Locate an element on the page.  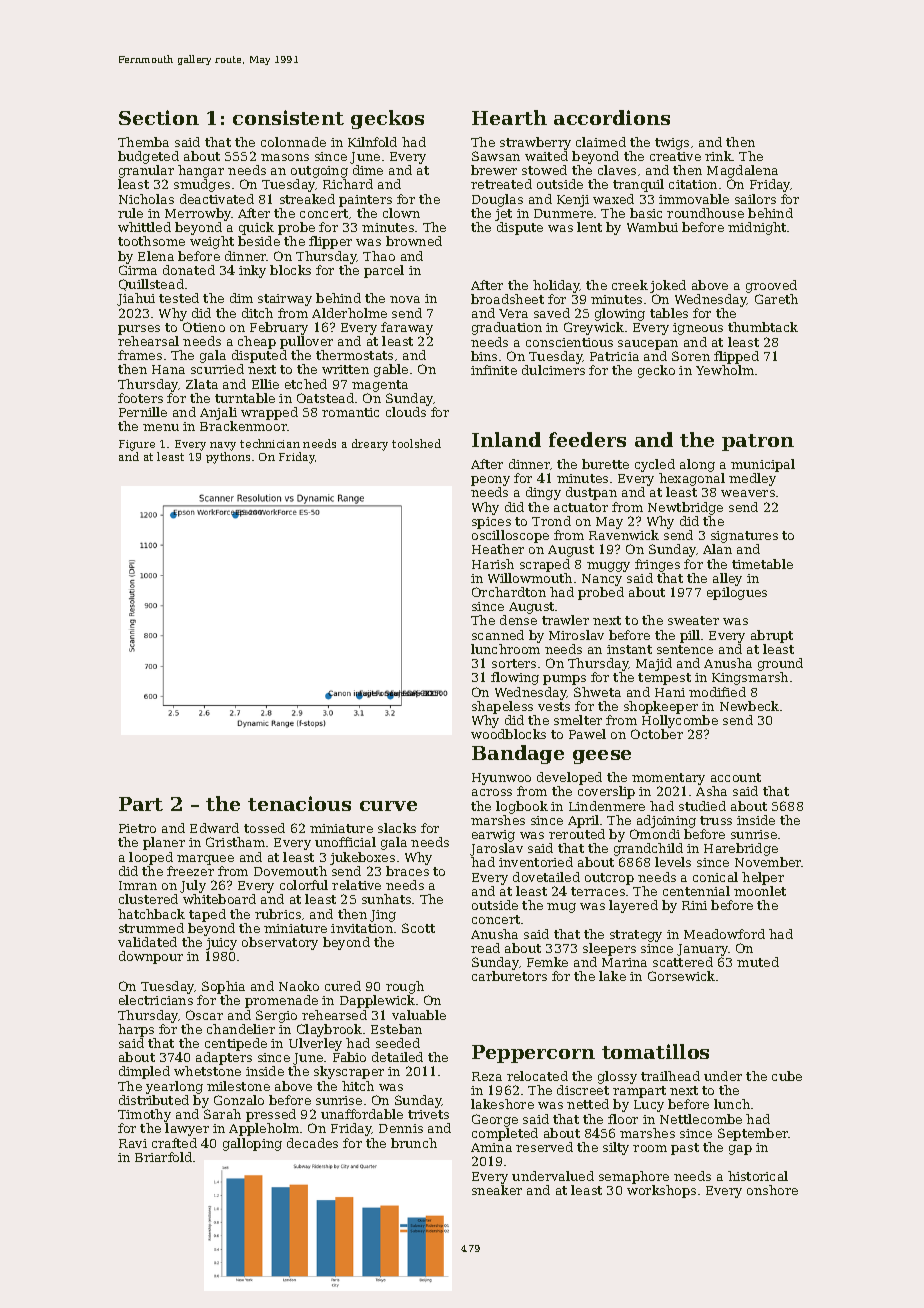
scanned is located at coordinates (498, 635).
